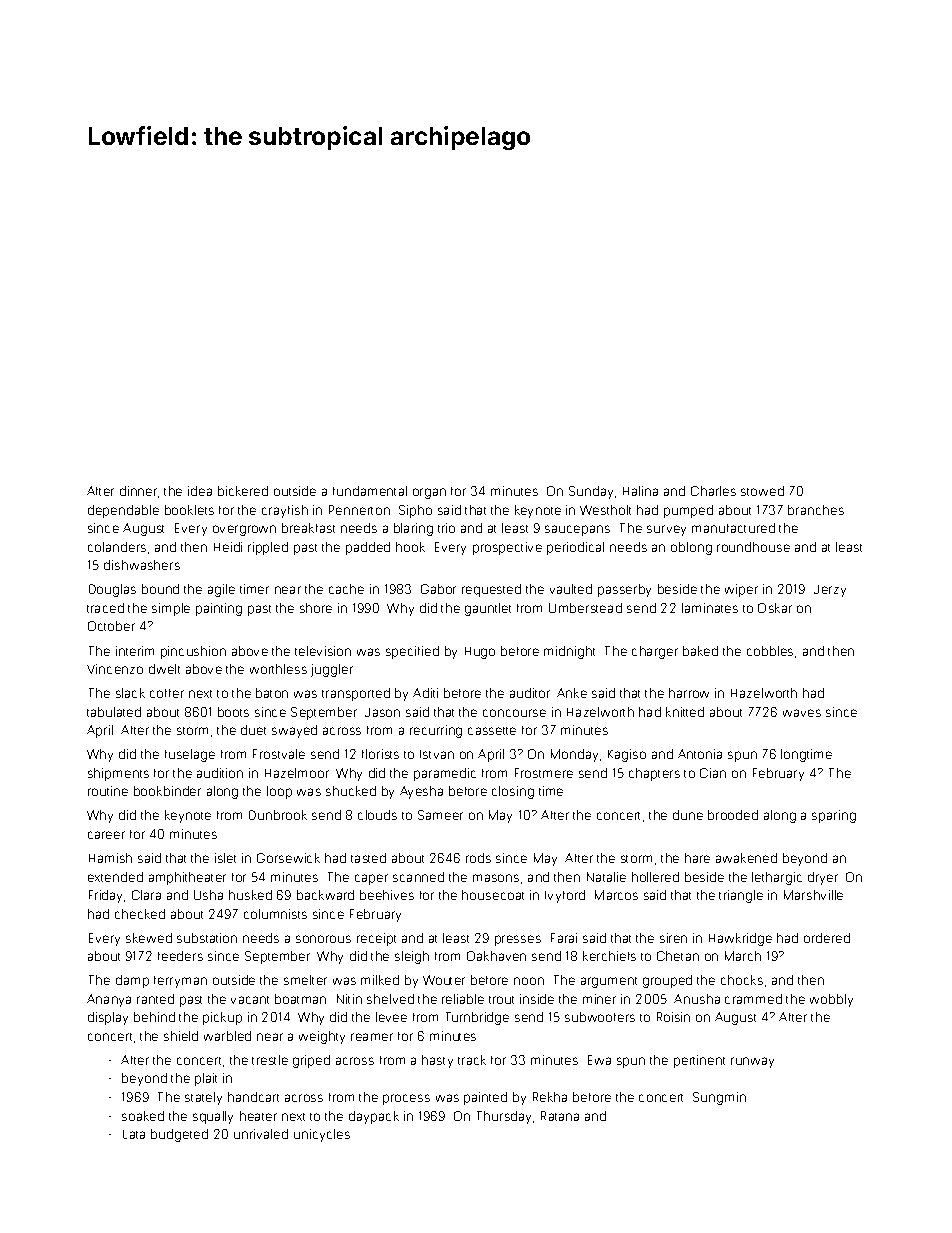 The image size is (952, 1233). What do you see at coordinates (445, 774) in the page?
I see `paramedic` at bounding box center [445, 774].
